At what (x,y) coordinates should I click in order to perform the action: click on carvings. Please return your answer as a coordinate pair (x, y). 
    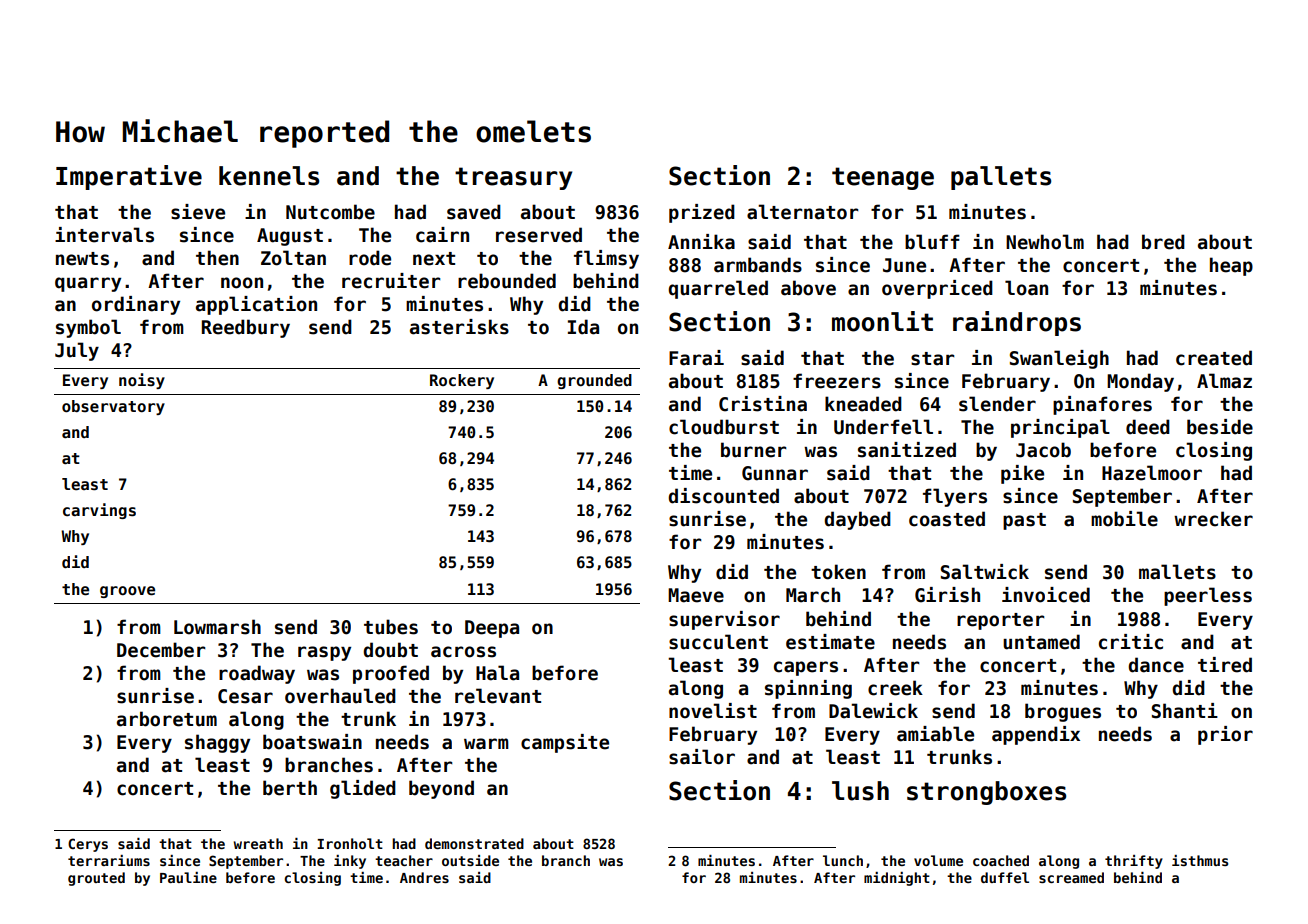
    Looking at the image, I should click on (99, 511).
